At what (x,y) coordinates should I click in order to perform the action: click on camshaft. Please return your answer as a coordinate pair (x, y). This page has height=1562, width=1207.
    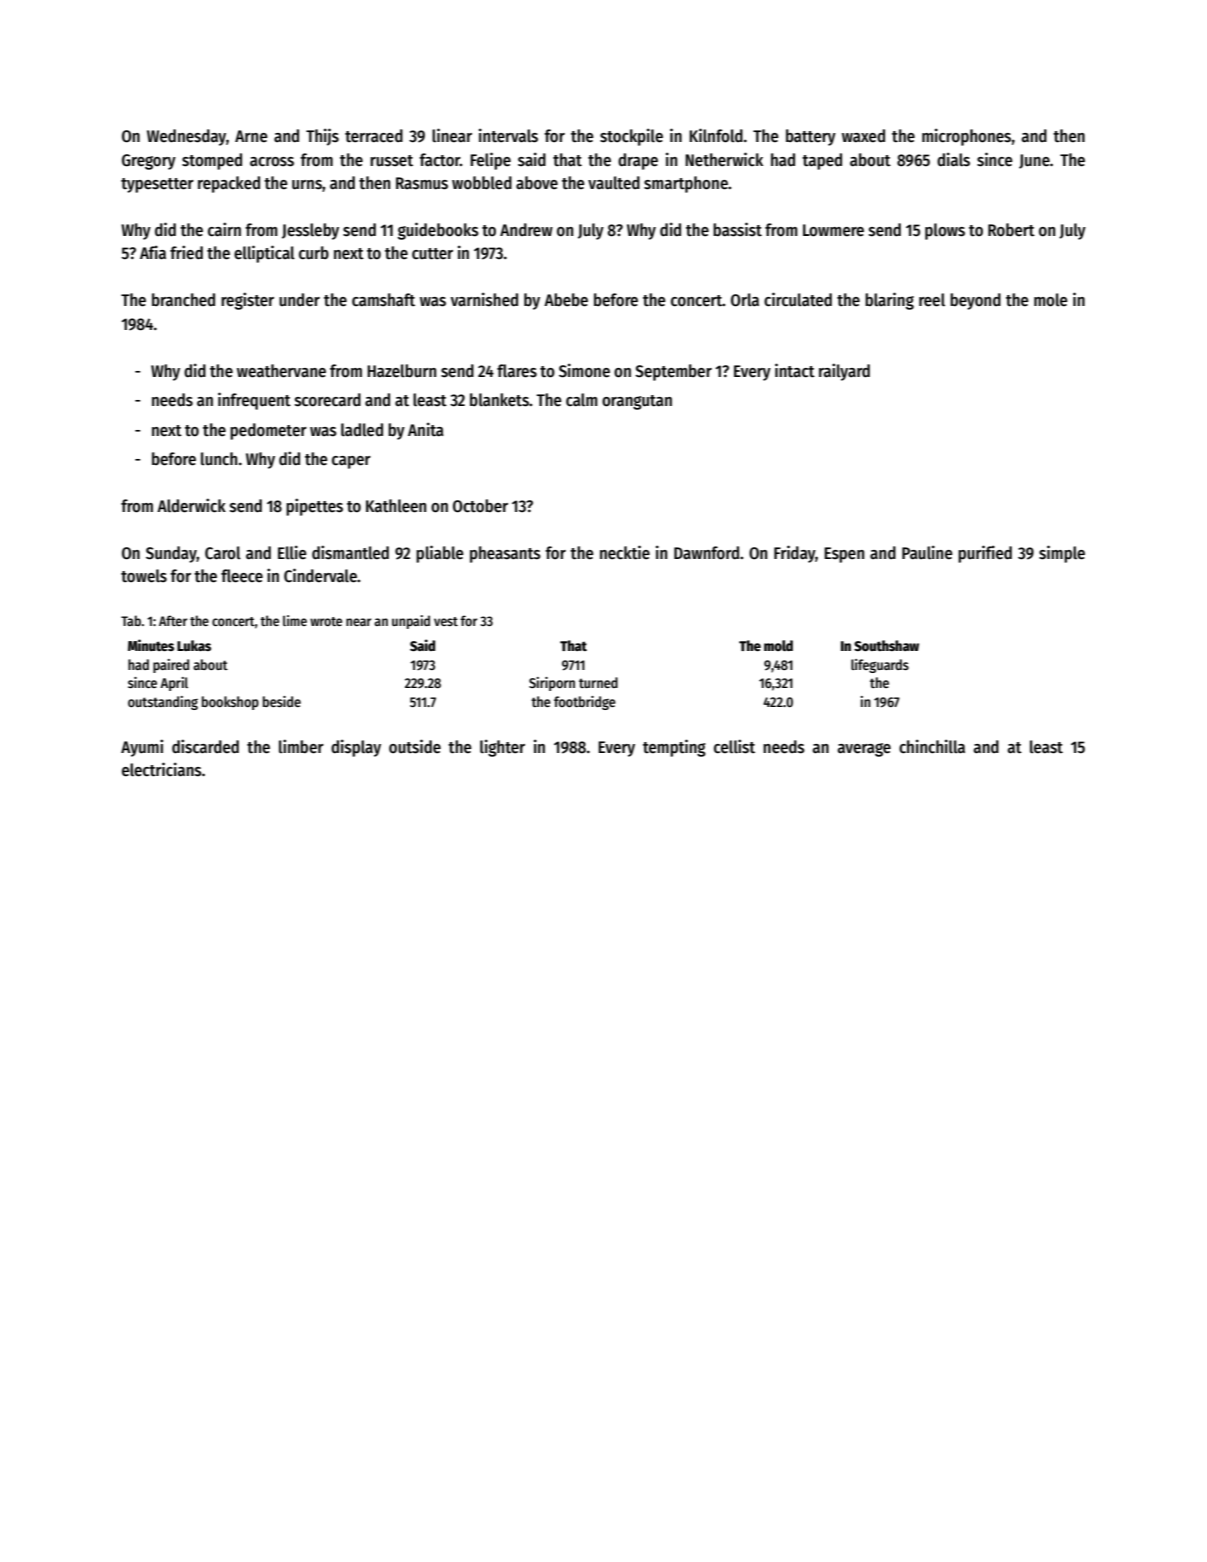
    Looking at the image, I should click on (383, 300).
